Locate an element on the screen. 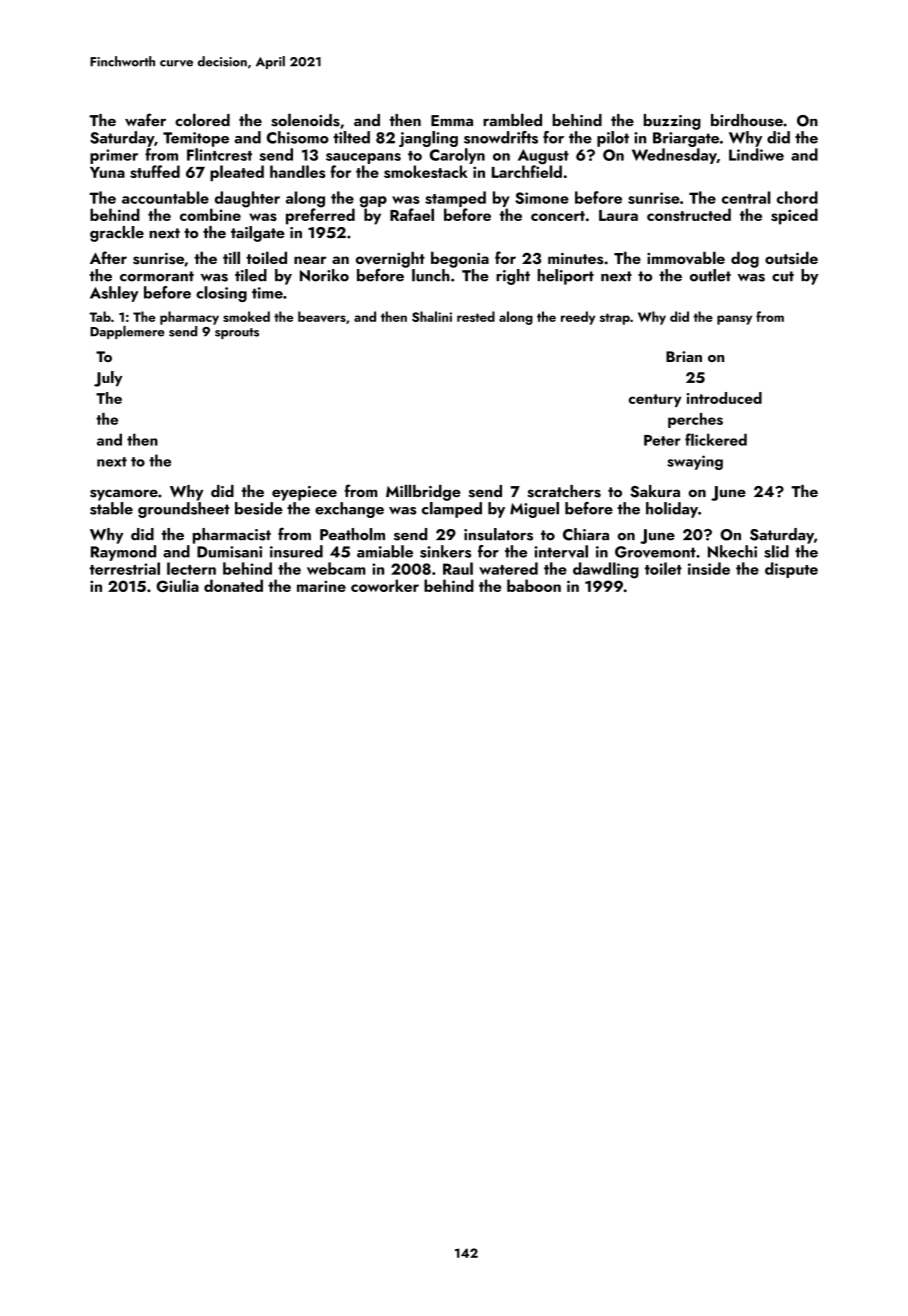 The image size is (908, 1316). birdhouse is located at coordinates (747, 120).
